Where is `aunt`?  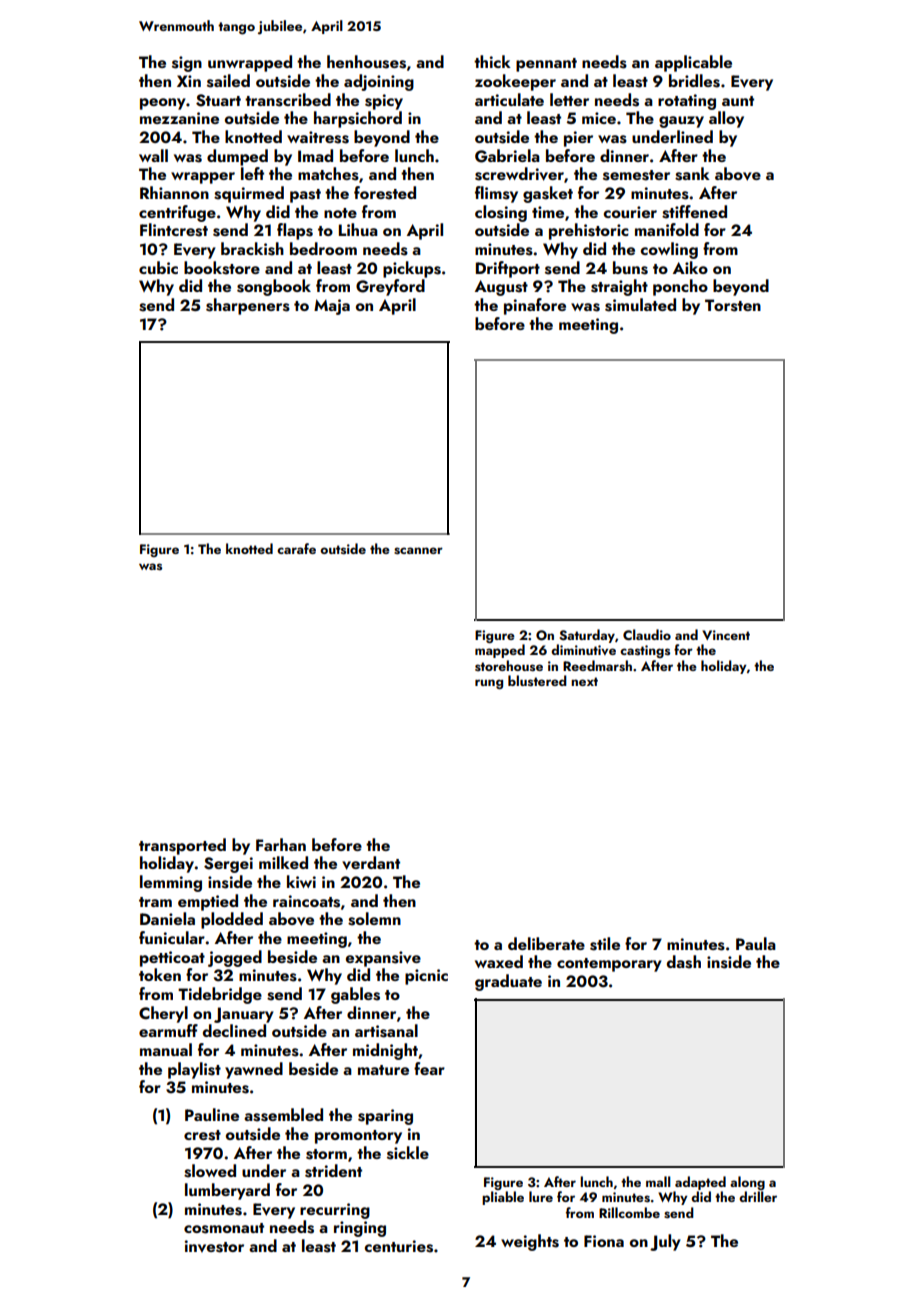
aunt is located at coordinates (738, 101).
